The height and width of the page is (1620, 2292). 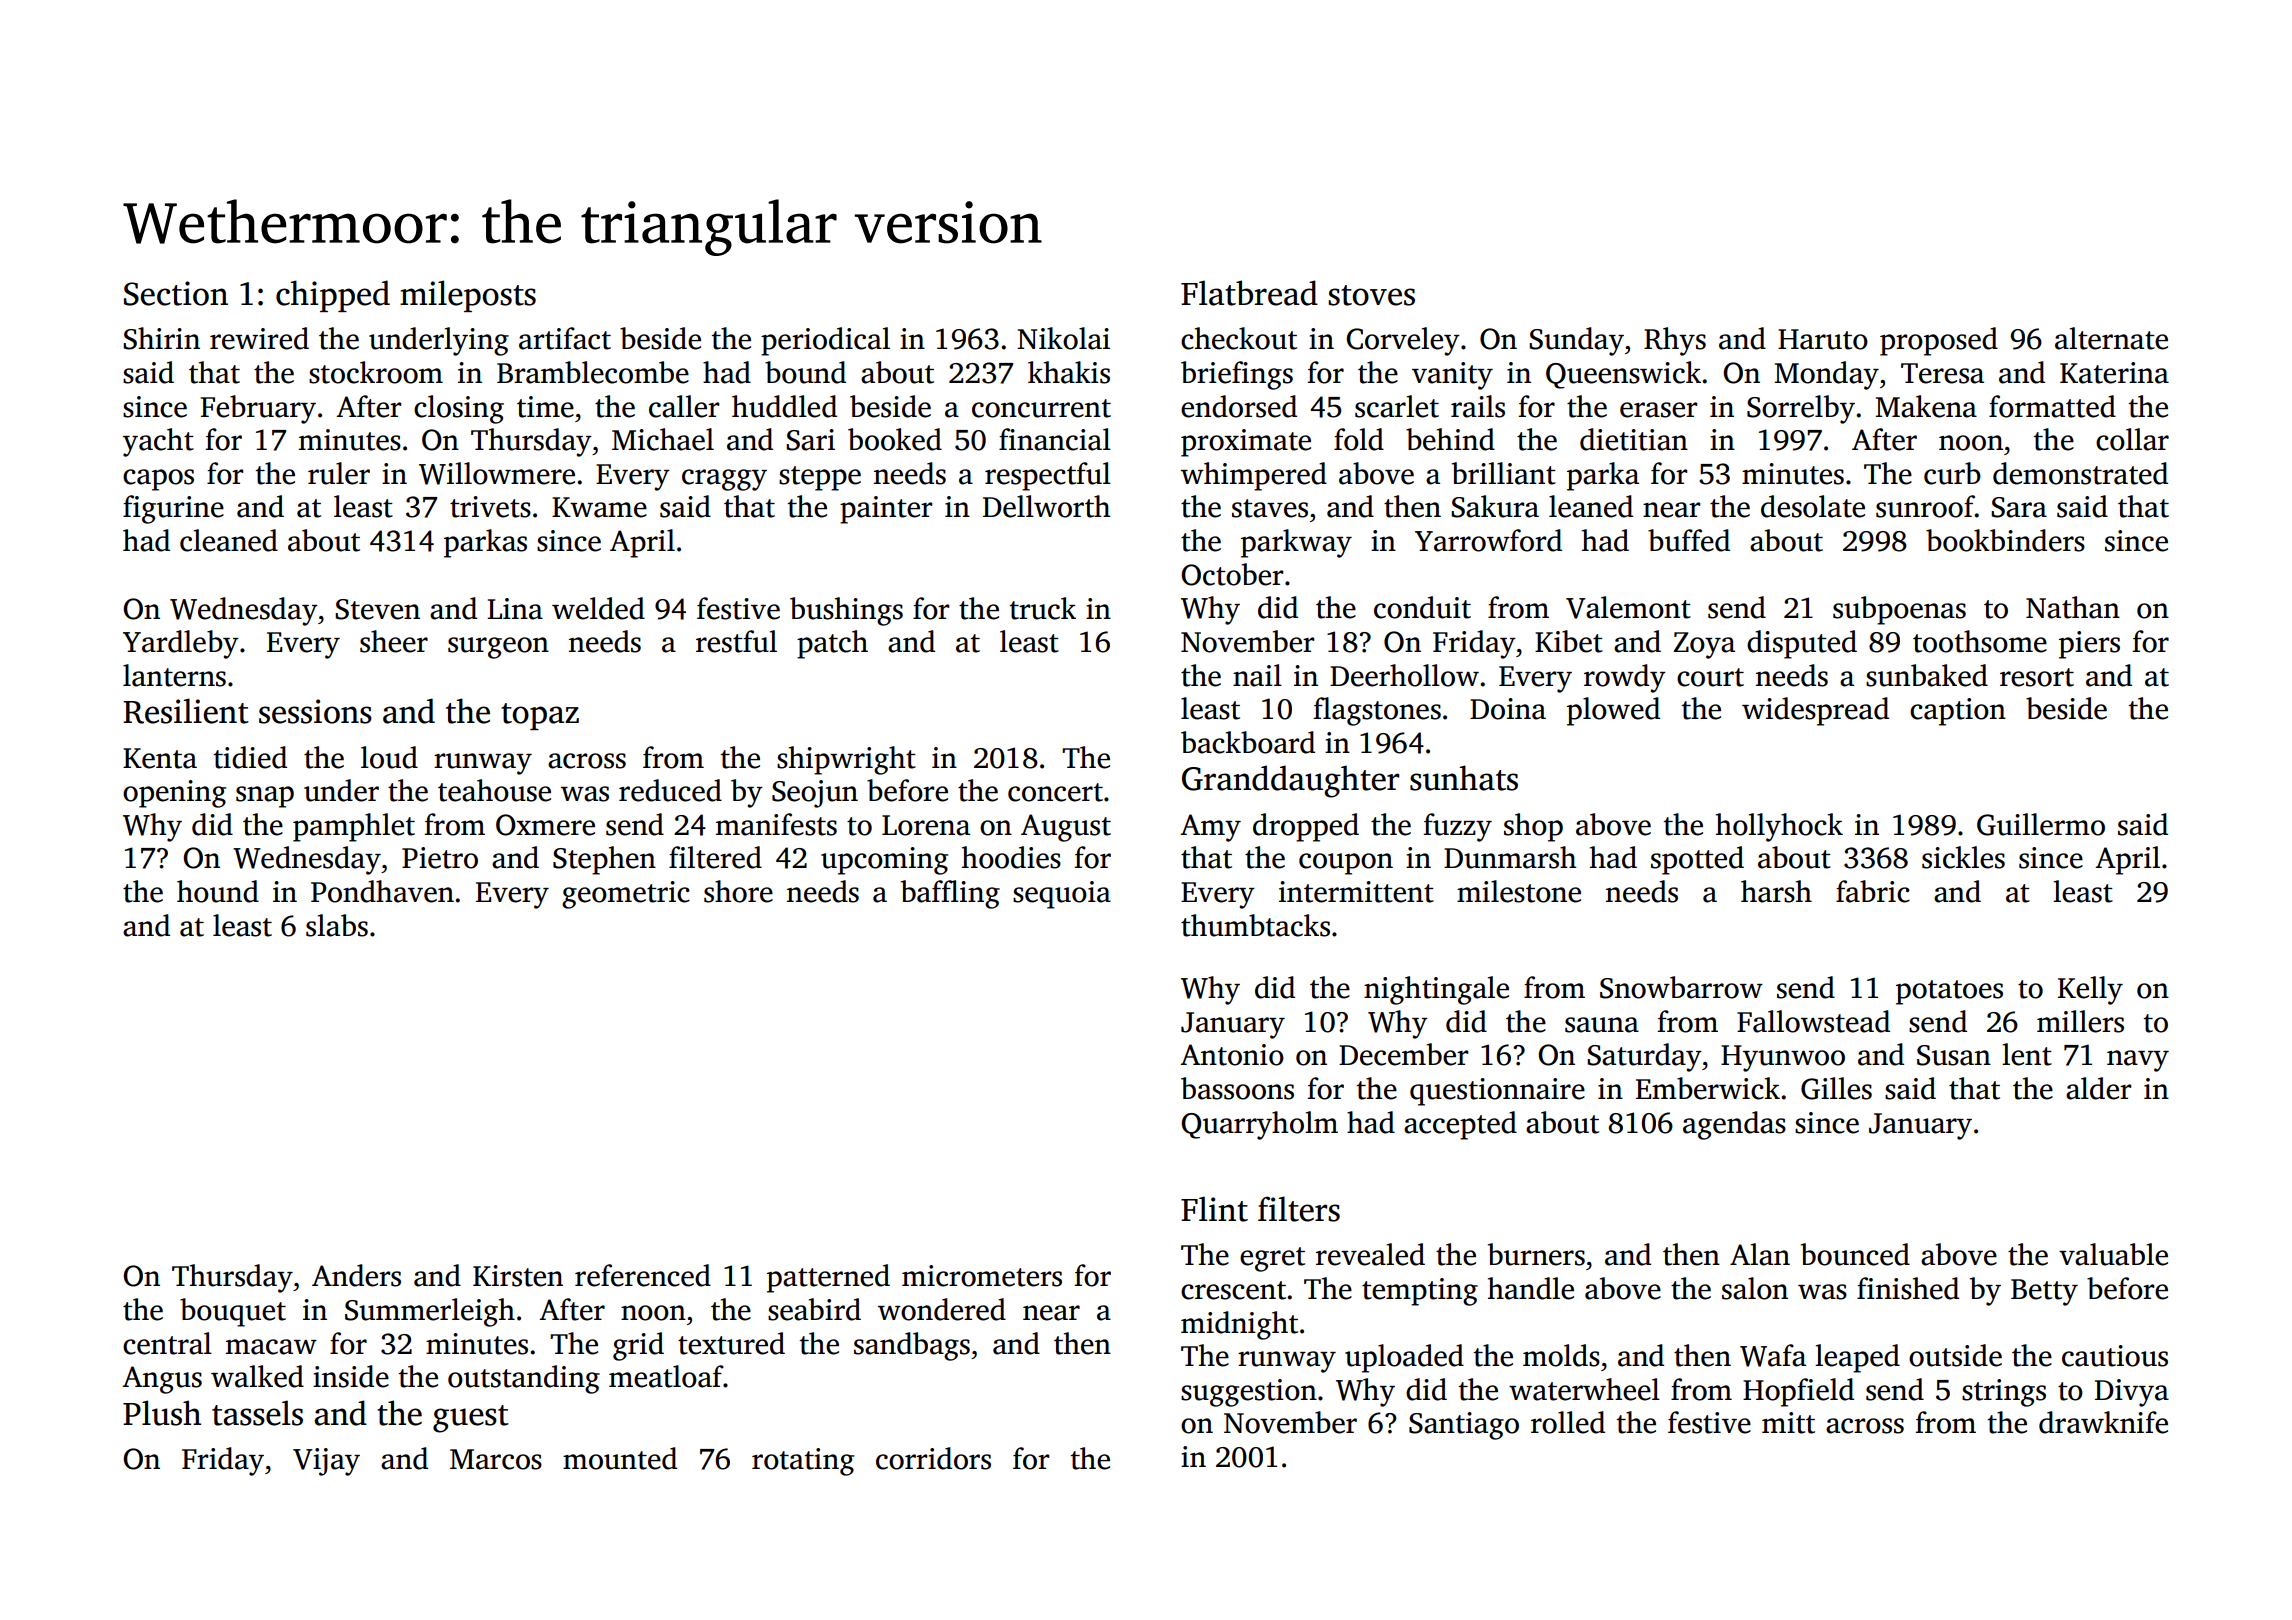 What do you see at coordinates (2111, 338) in the page?
I see `alternate` at bounding box center [2111, 338].
